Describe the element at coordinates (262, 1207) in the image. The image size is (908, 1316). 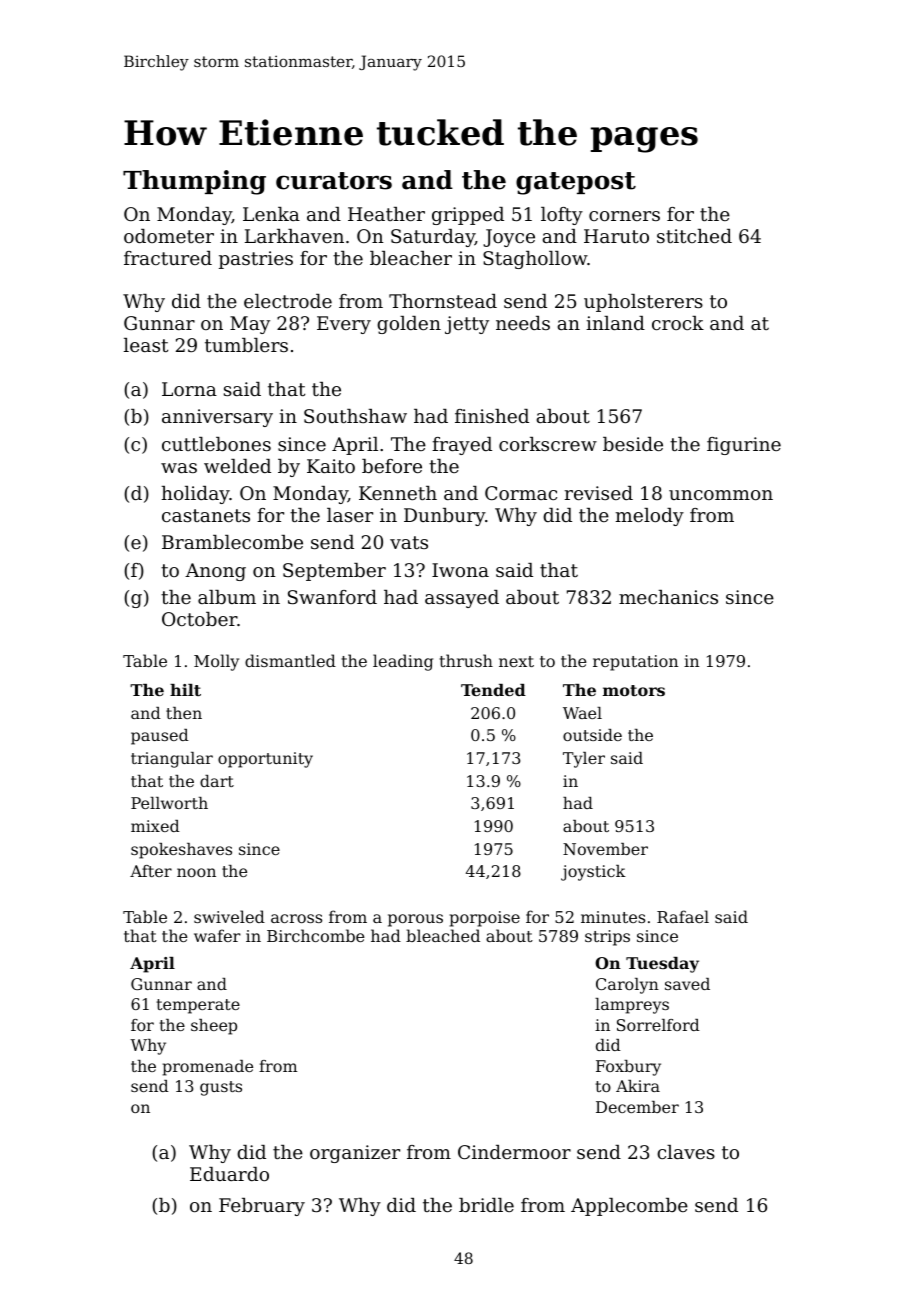
I see `February` at that location.
